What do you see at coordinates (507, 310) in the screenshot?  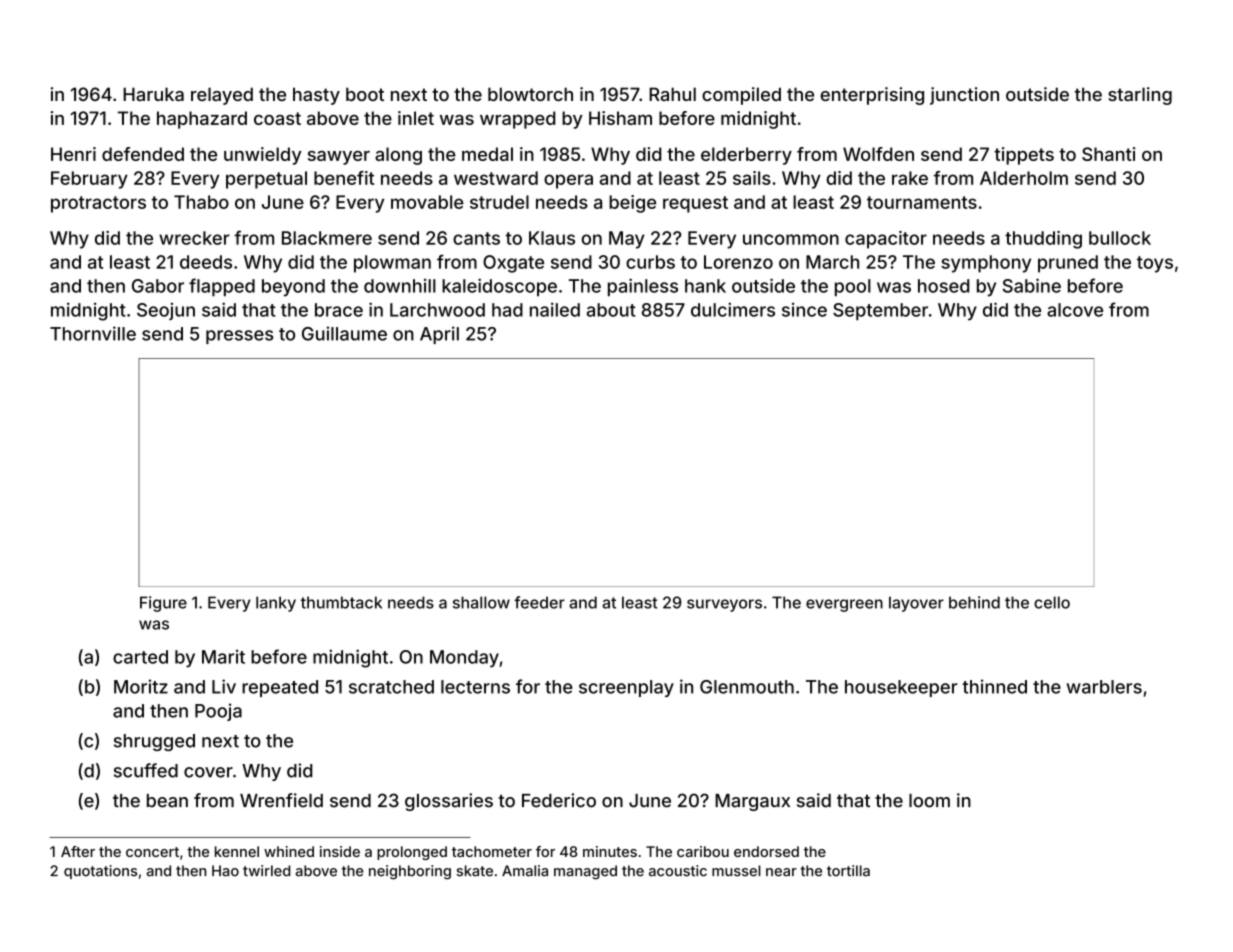 I see `had` at bounding box center [507, 310].
